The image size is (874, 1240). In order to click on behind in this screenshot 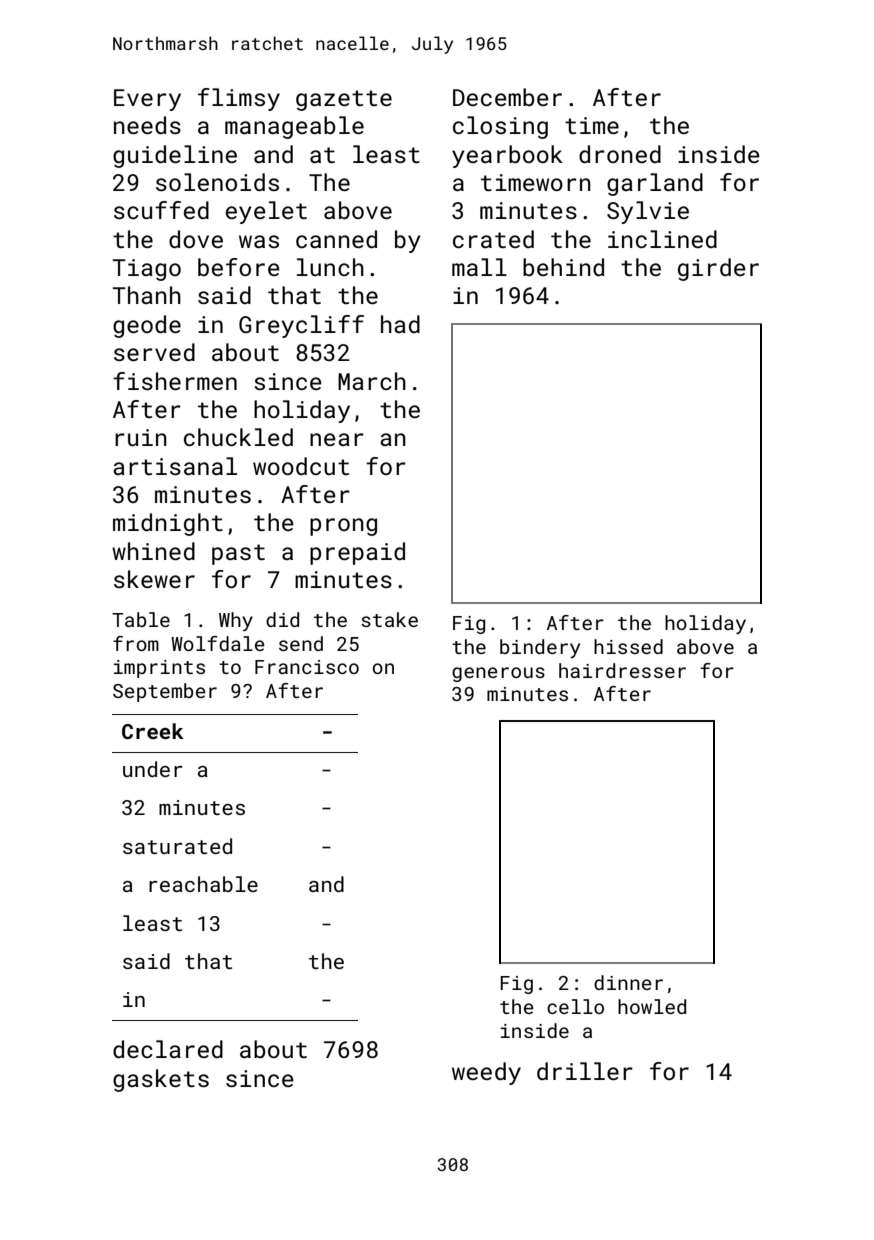, I will do `click(563, 267)`.
